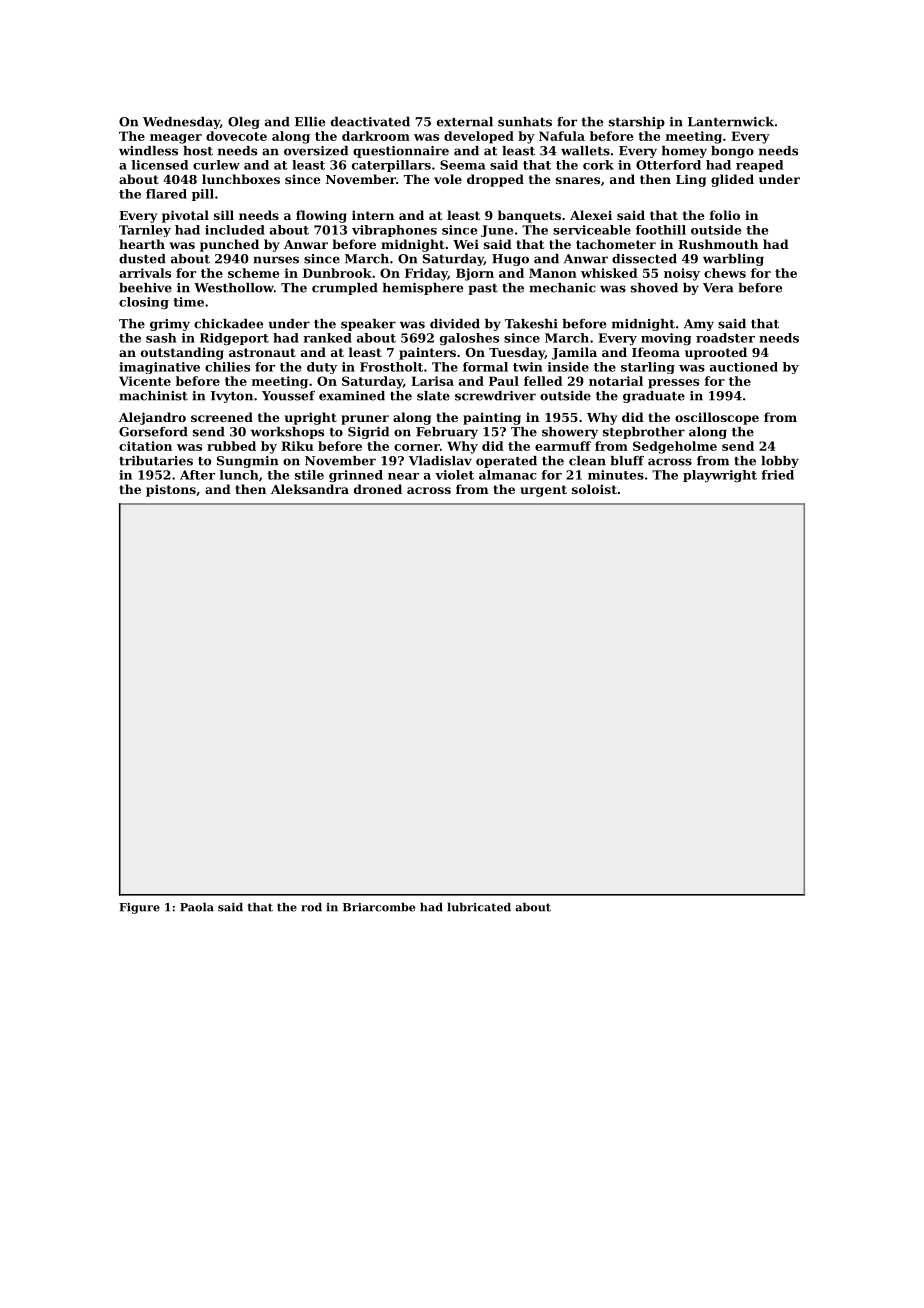 This image has height=1308, width=924. I want to click on rod, so click(311, 907).
